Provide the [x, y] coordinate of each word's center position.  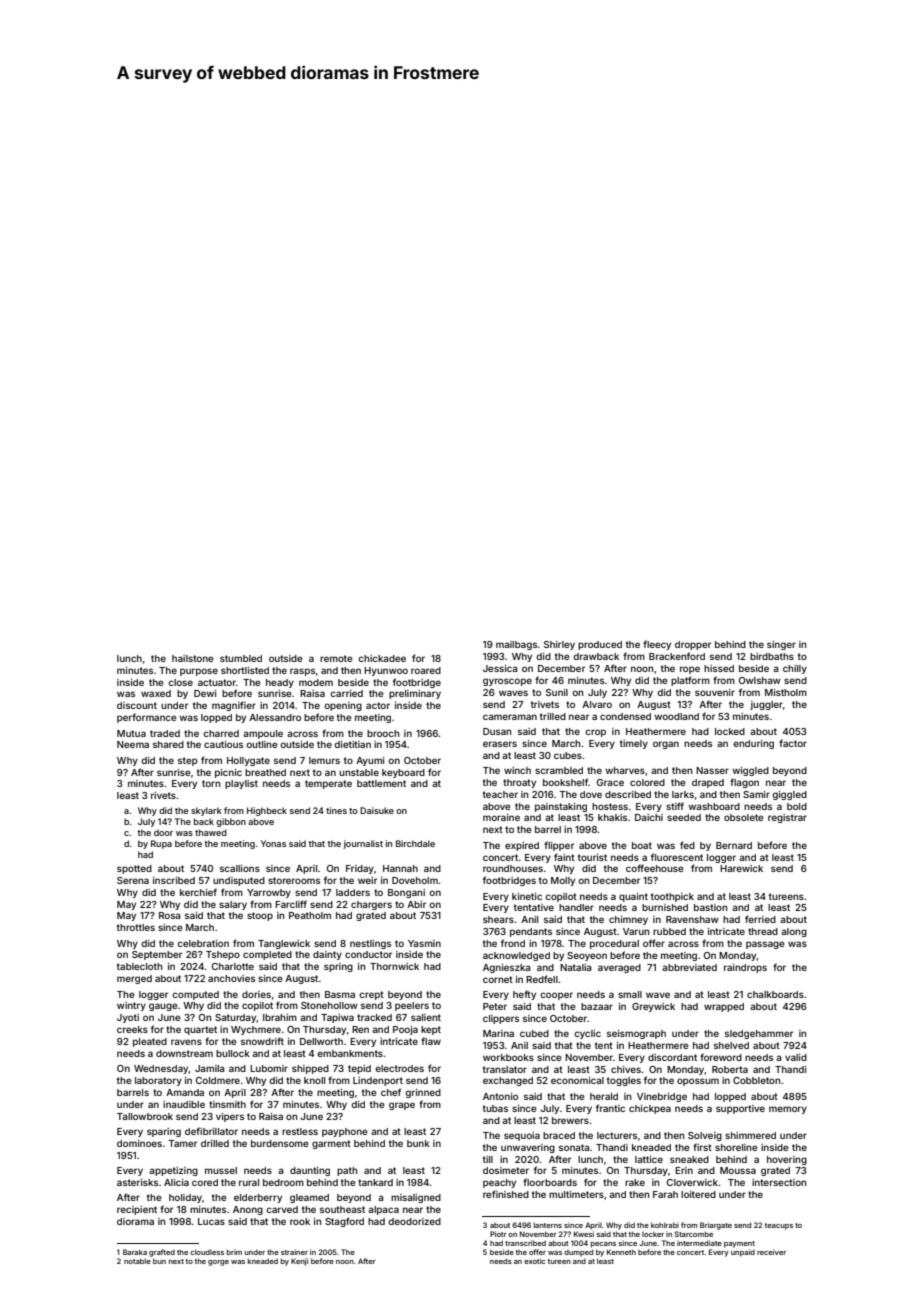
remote [336, 658]
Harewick [741, 868]
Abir [416, 904]
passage [765, 945]
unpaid [743, 1253]
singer [781, 645]
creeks [132, 1029]
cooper [556, 996]
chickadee [382, 658]
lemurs [324, 760]
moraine [501, 817]
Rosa [169, 915]
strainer [294, 1252]
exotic [534, 1261]
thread [763, 931]
